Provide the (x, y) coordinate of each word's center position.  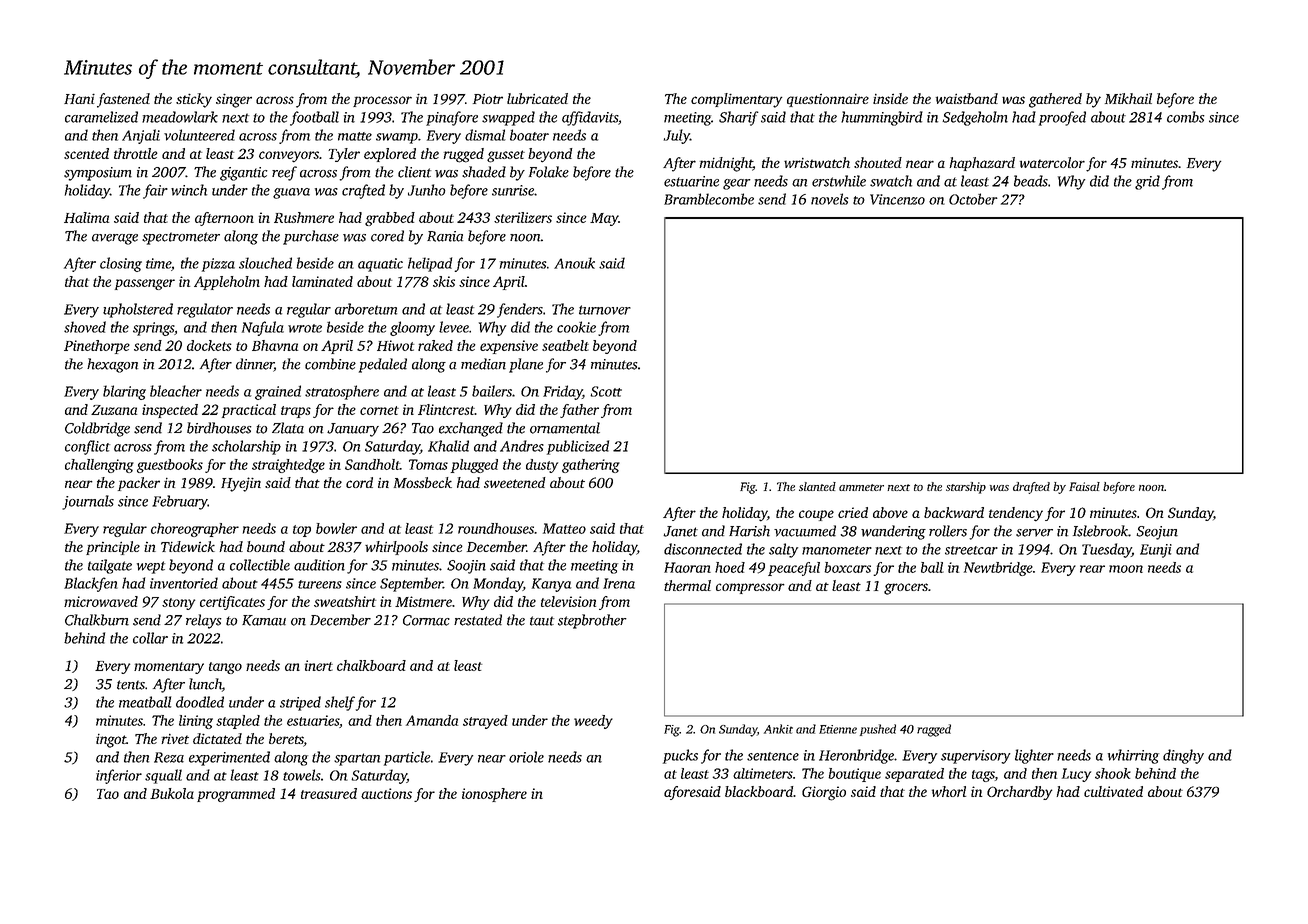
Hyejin (241, 484)
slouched (265, 263)
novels (830, 199)
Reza (169, 757)
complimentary (736, 100)
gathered (1055, 100)
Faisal (1084, 486)
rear (1092, 569)
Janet (680, 531)
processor (382, 101)
